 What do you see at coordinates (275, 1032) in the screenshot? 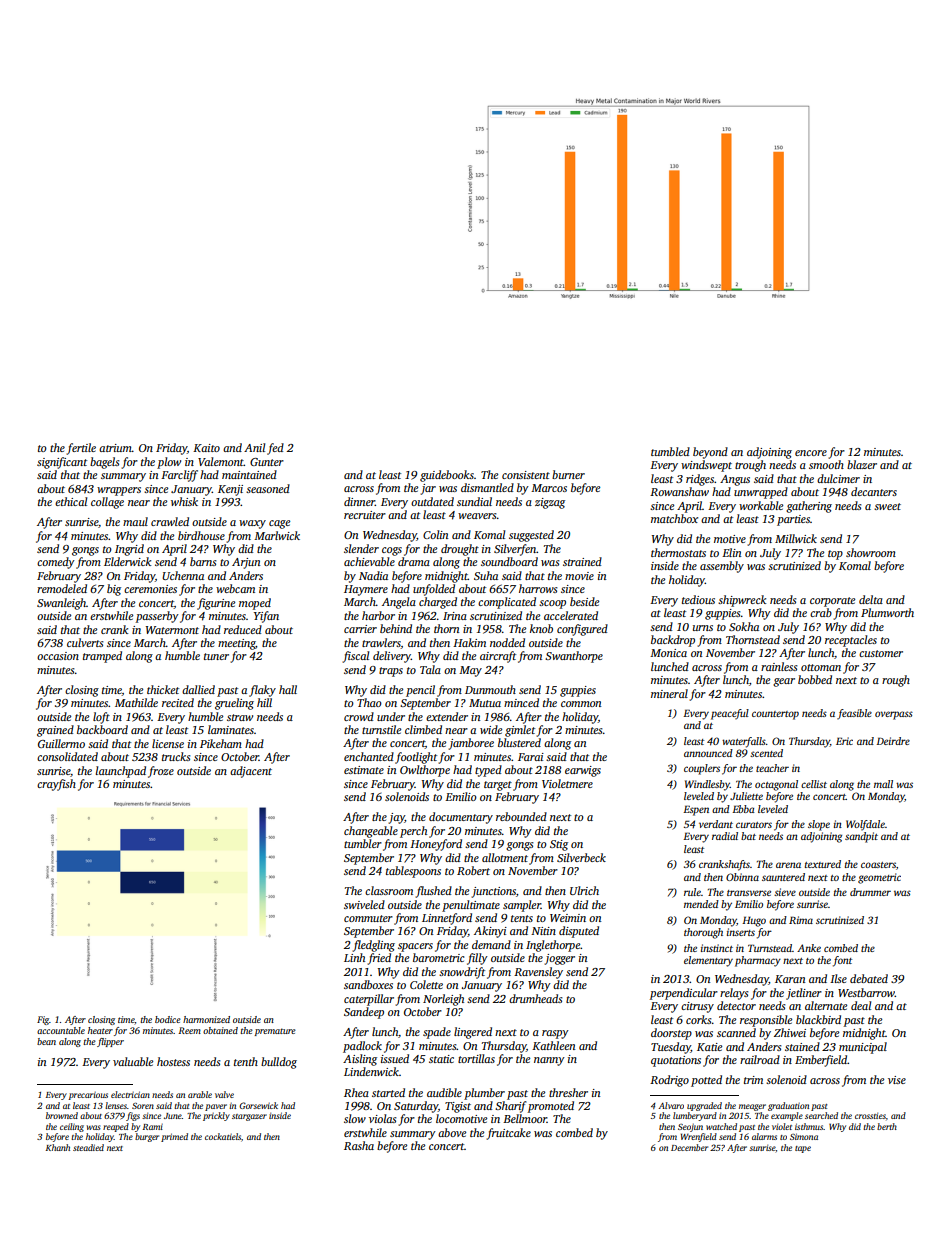
I see `premature` at bounding box center [275, 1032].
